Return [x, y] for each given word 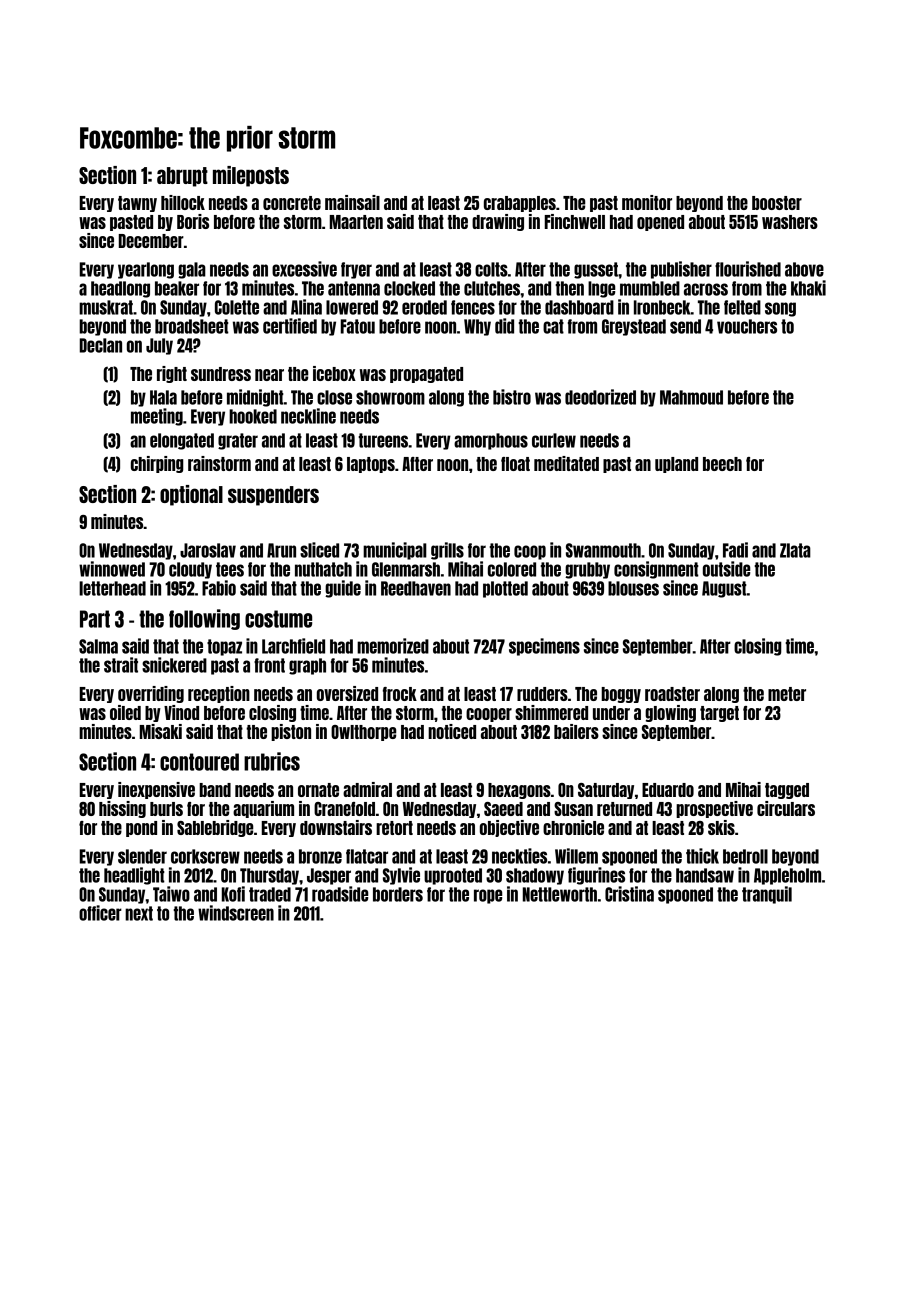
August [724, 589]
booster [777, 203]
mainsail [352, 202]
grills [447, 551]
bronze [320, 856]
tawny [137, 204]
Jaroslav [208, 550]
